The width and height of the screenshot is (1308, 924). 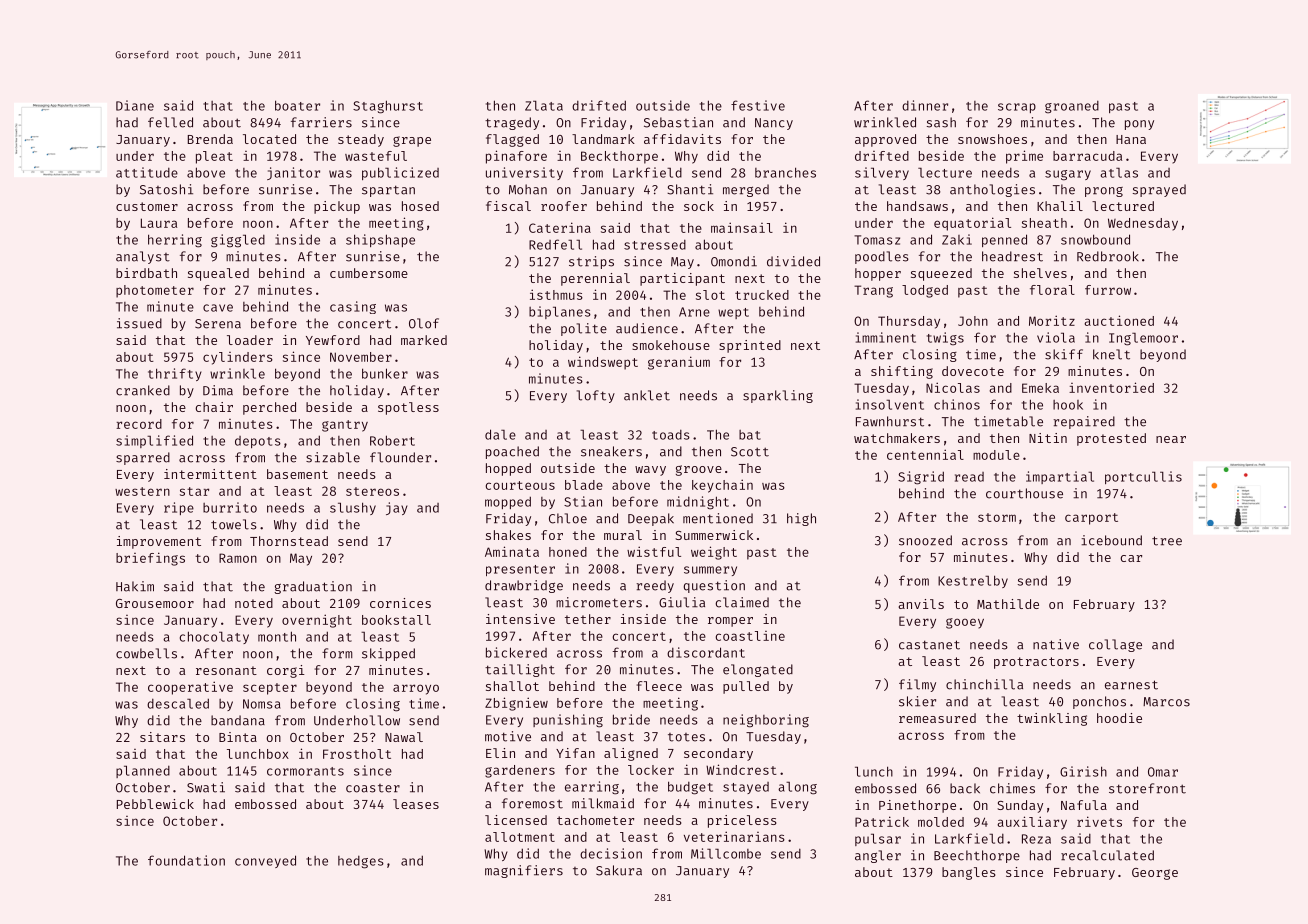 I want to click on Olof, so click(x=424, y=323).
